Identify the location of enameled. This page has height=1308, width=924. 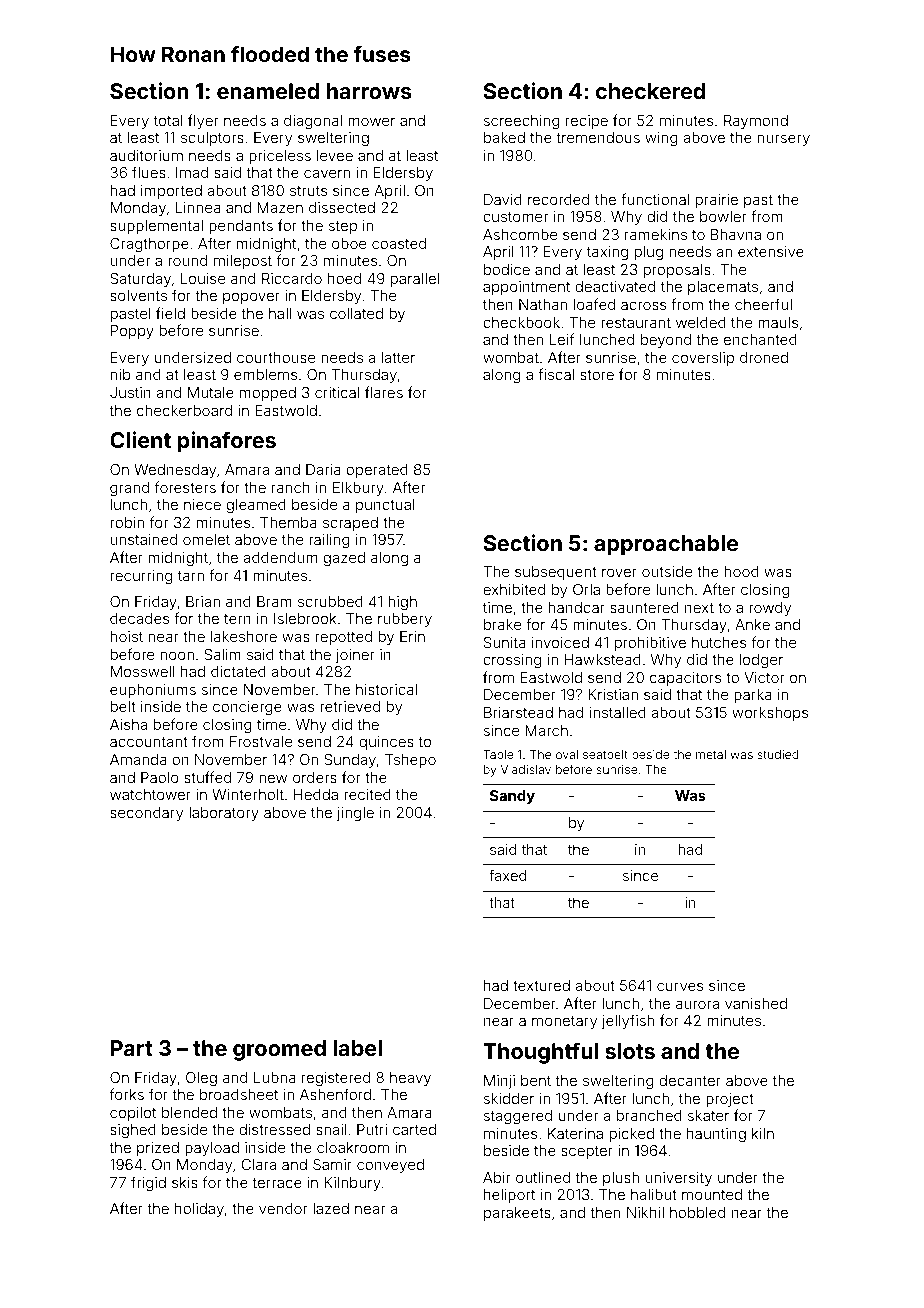
(268, 91).
